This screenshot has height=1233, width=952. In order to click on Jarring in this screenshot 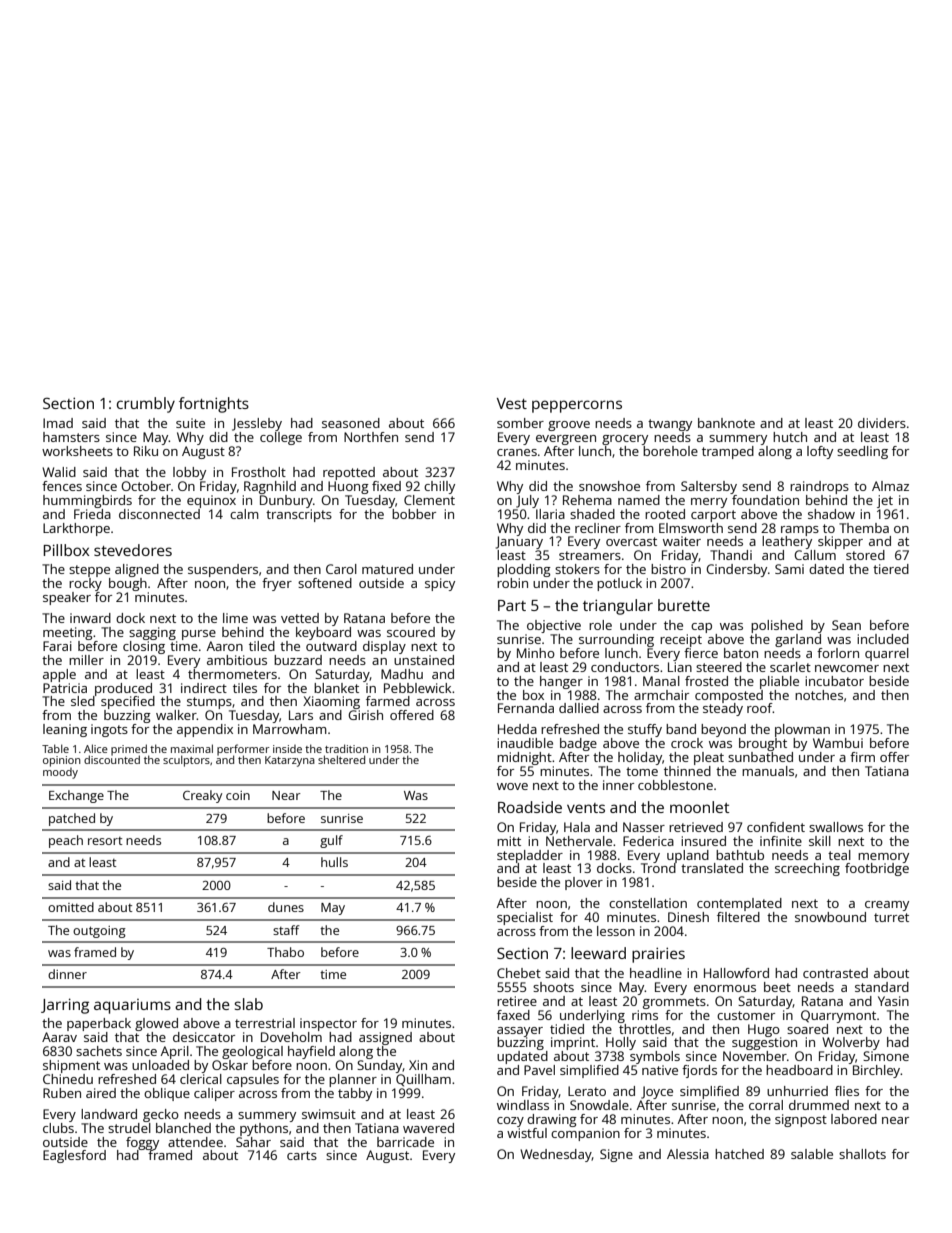, I will do `click(65, 1006)`.
